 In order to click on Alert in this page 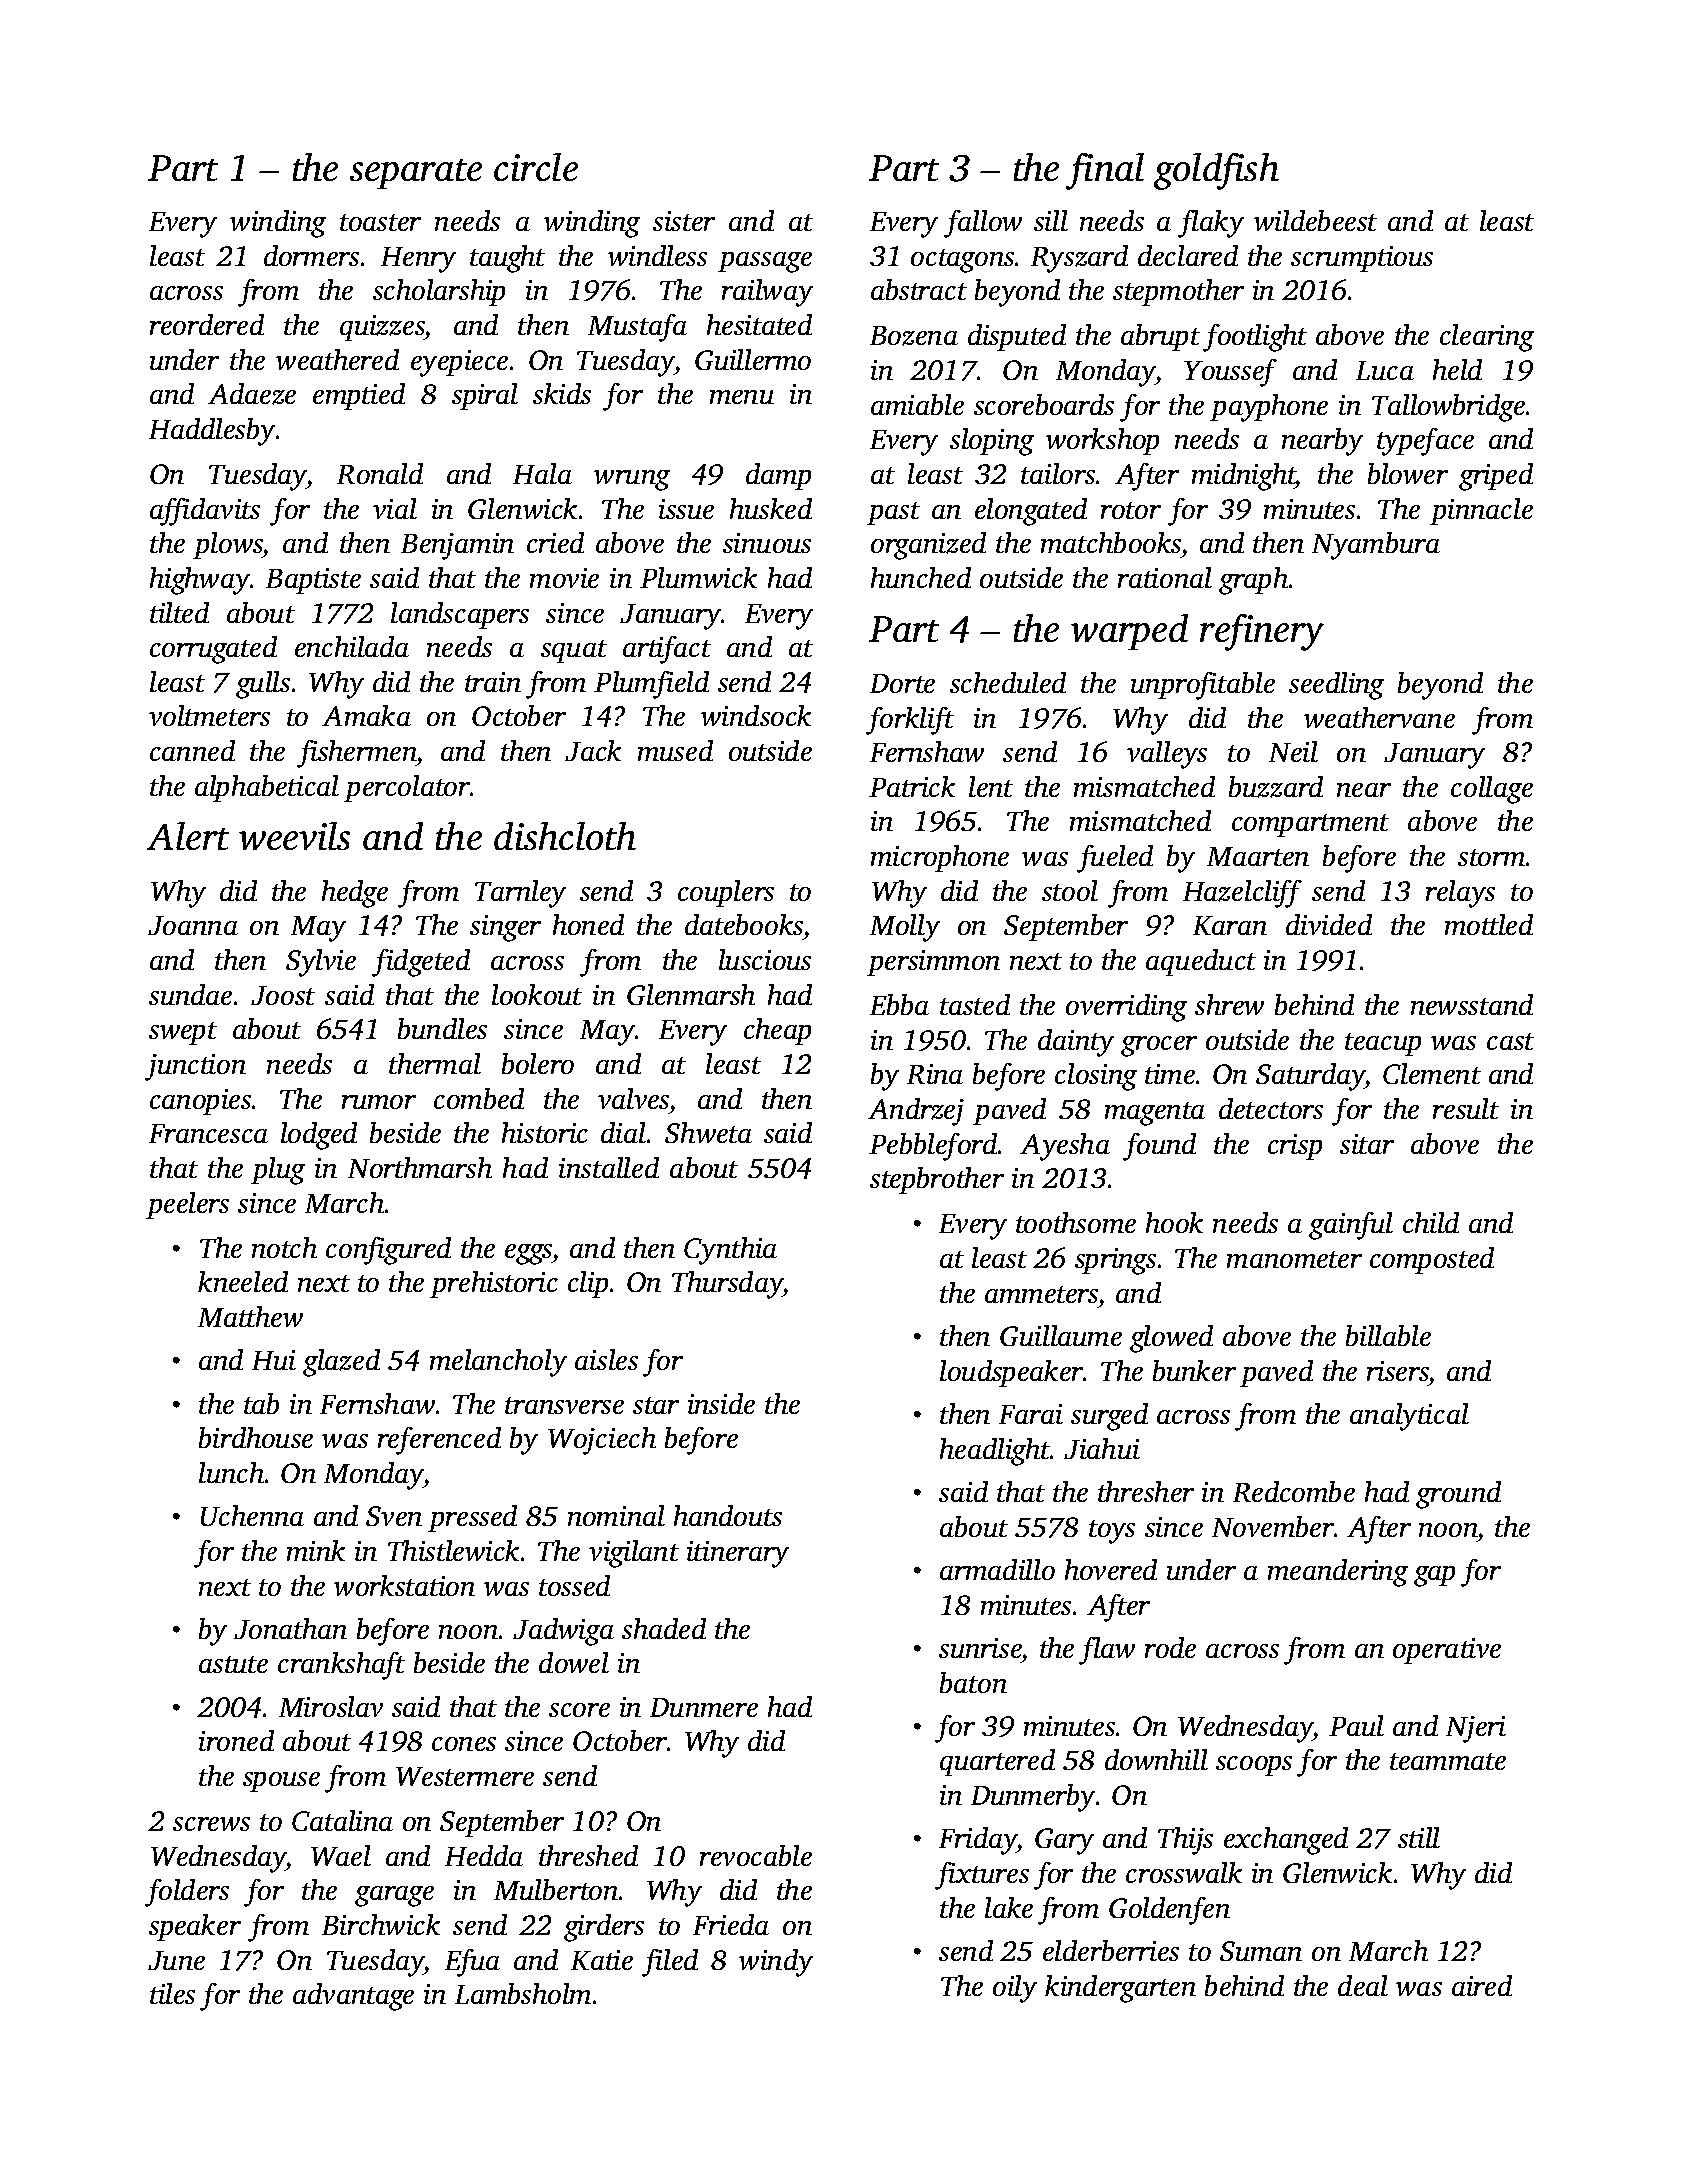, I will do `click(188, 836)`.
